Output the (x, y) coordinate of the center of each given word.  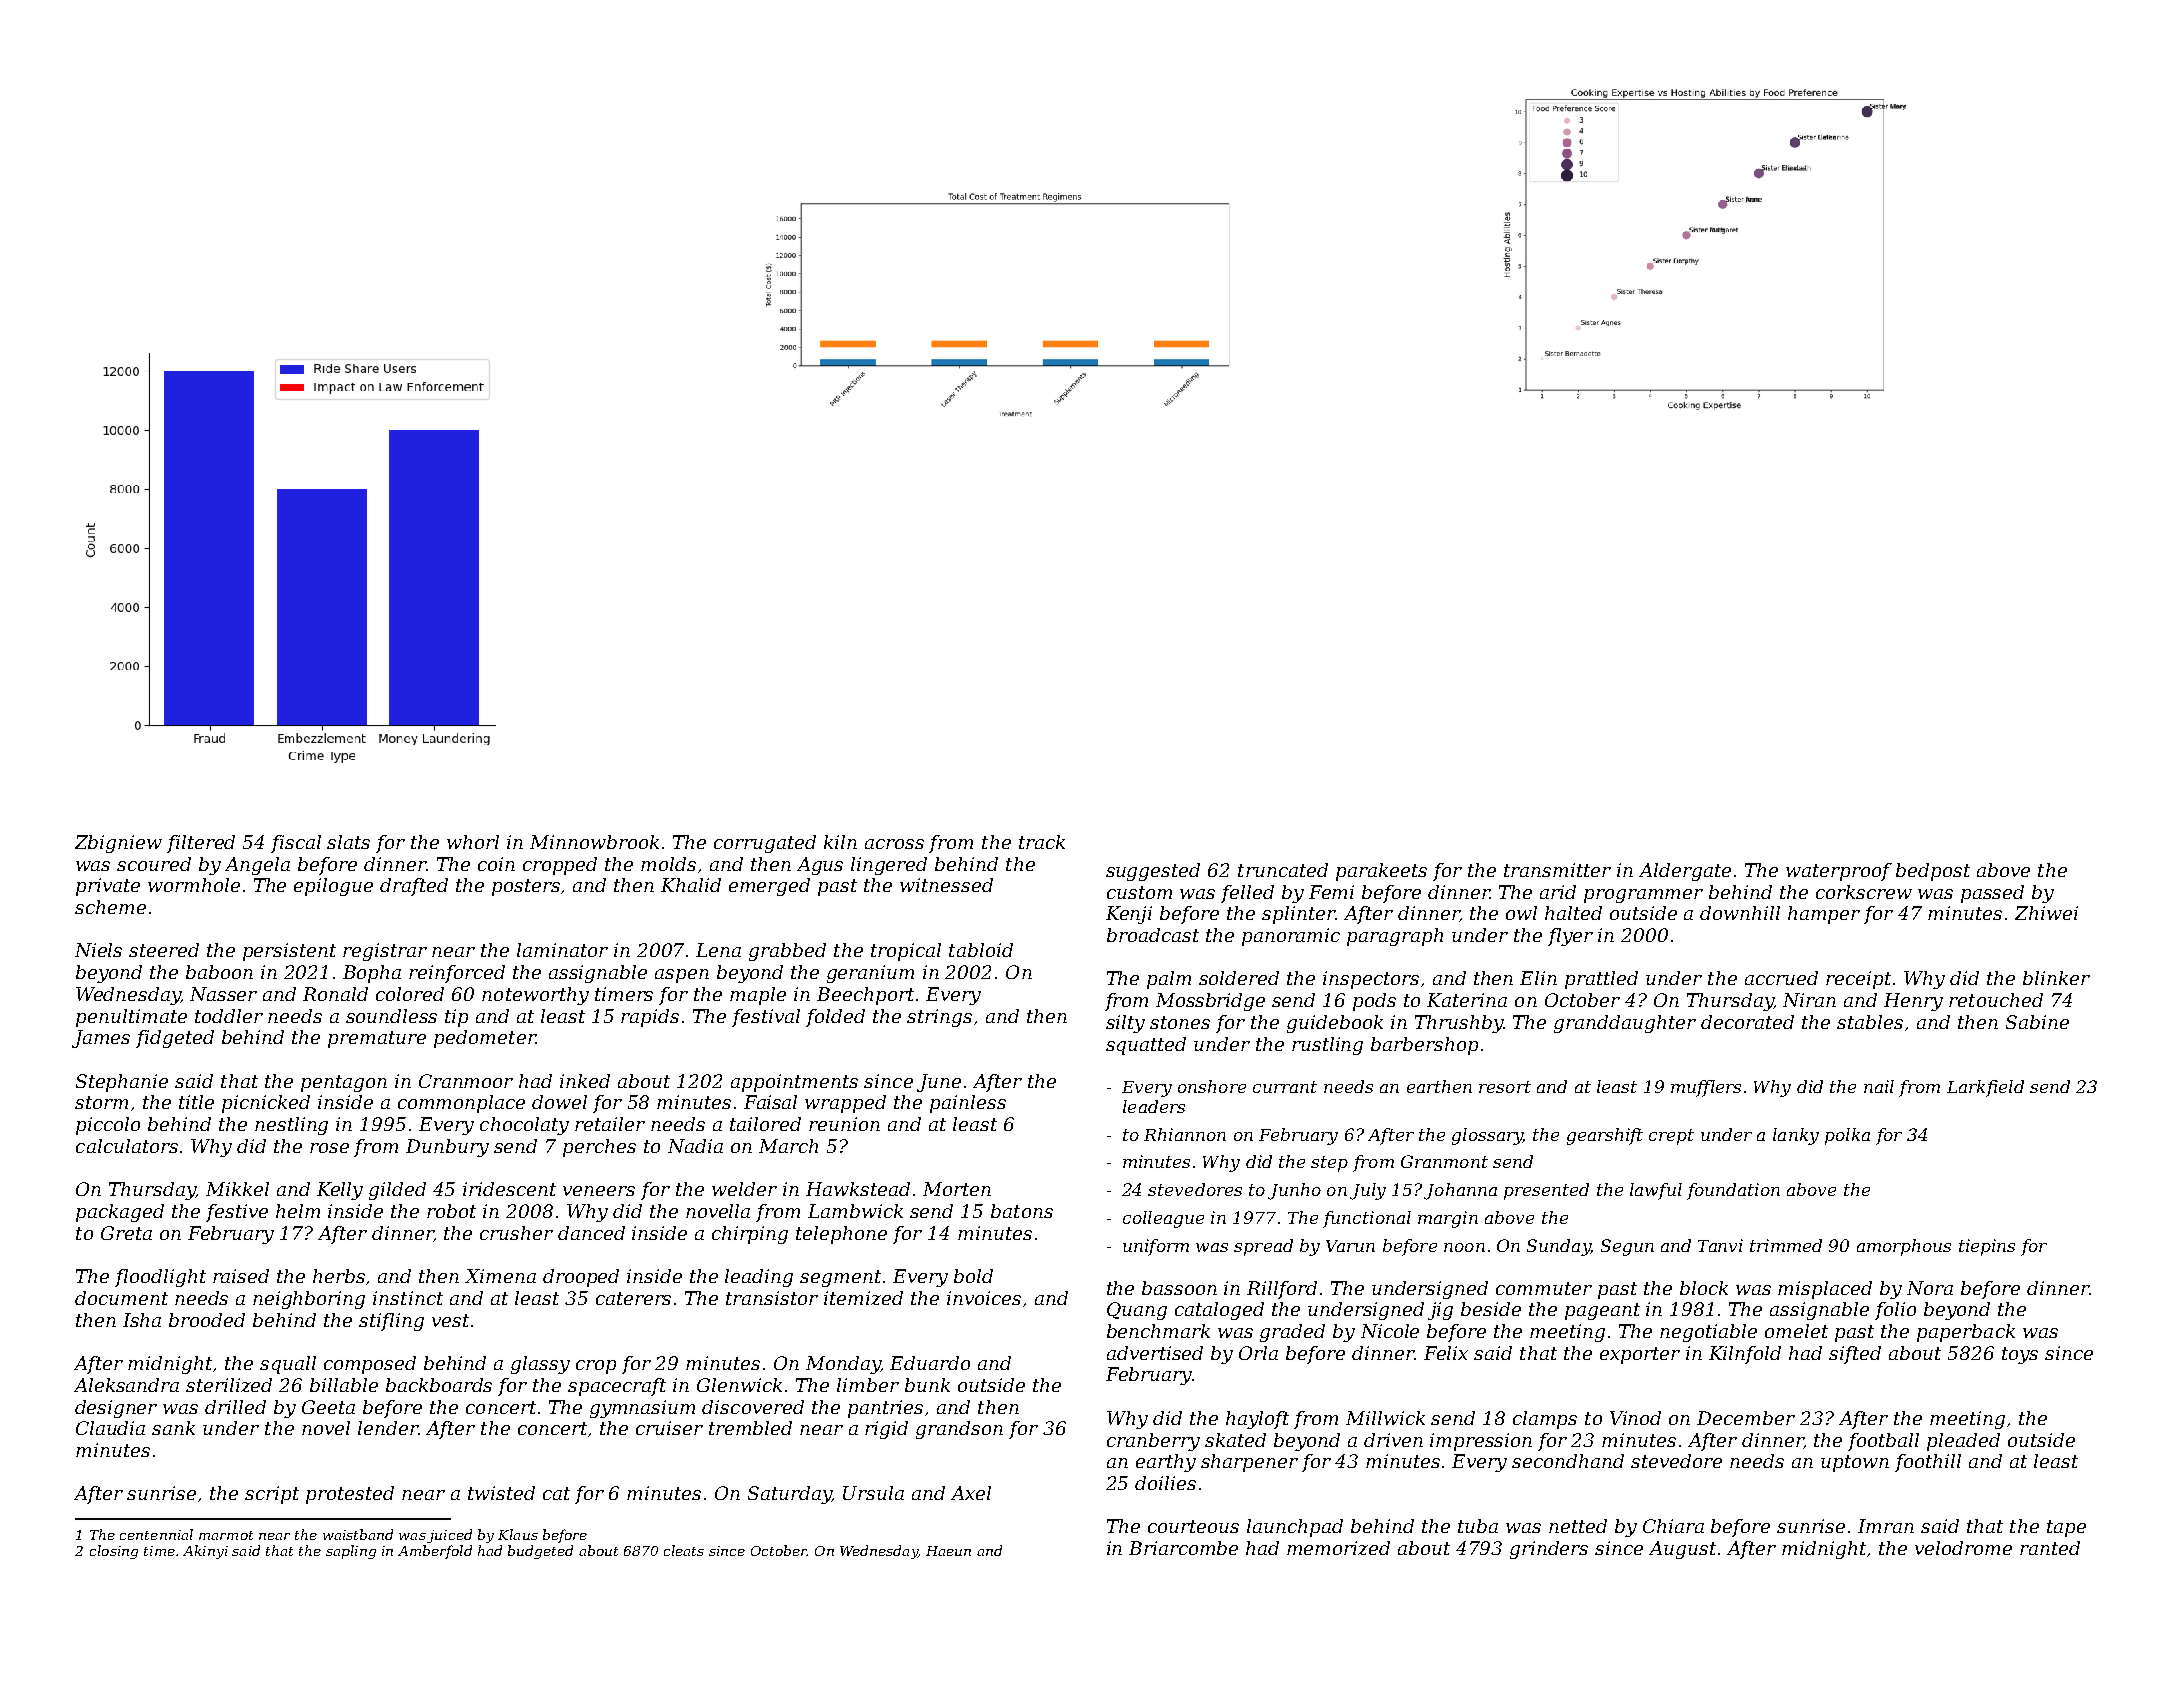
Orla (1258, 1353)
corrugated (765, 844)
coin (496, 864)
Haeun (948, 1551)
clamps (1545, 1420)
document (121, 1298)
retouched (1996, 1000)
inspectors (1371, 980)
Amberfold (435, 1552)
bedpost (1933, 872)
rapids (650, 1018)
